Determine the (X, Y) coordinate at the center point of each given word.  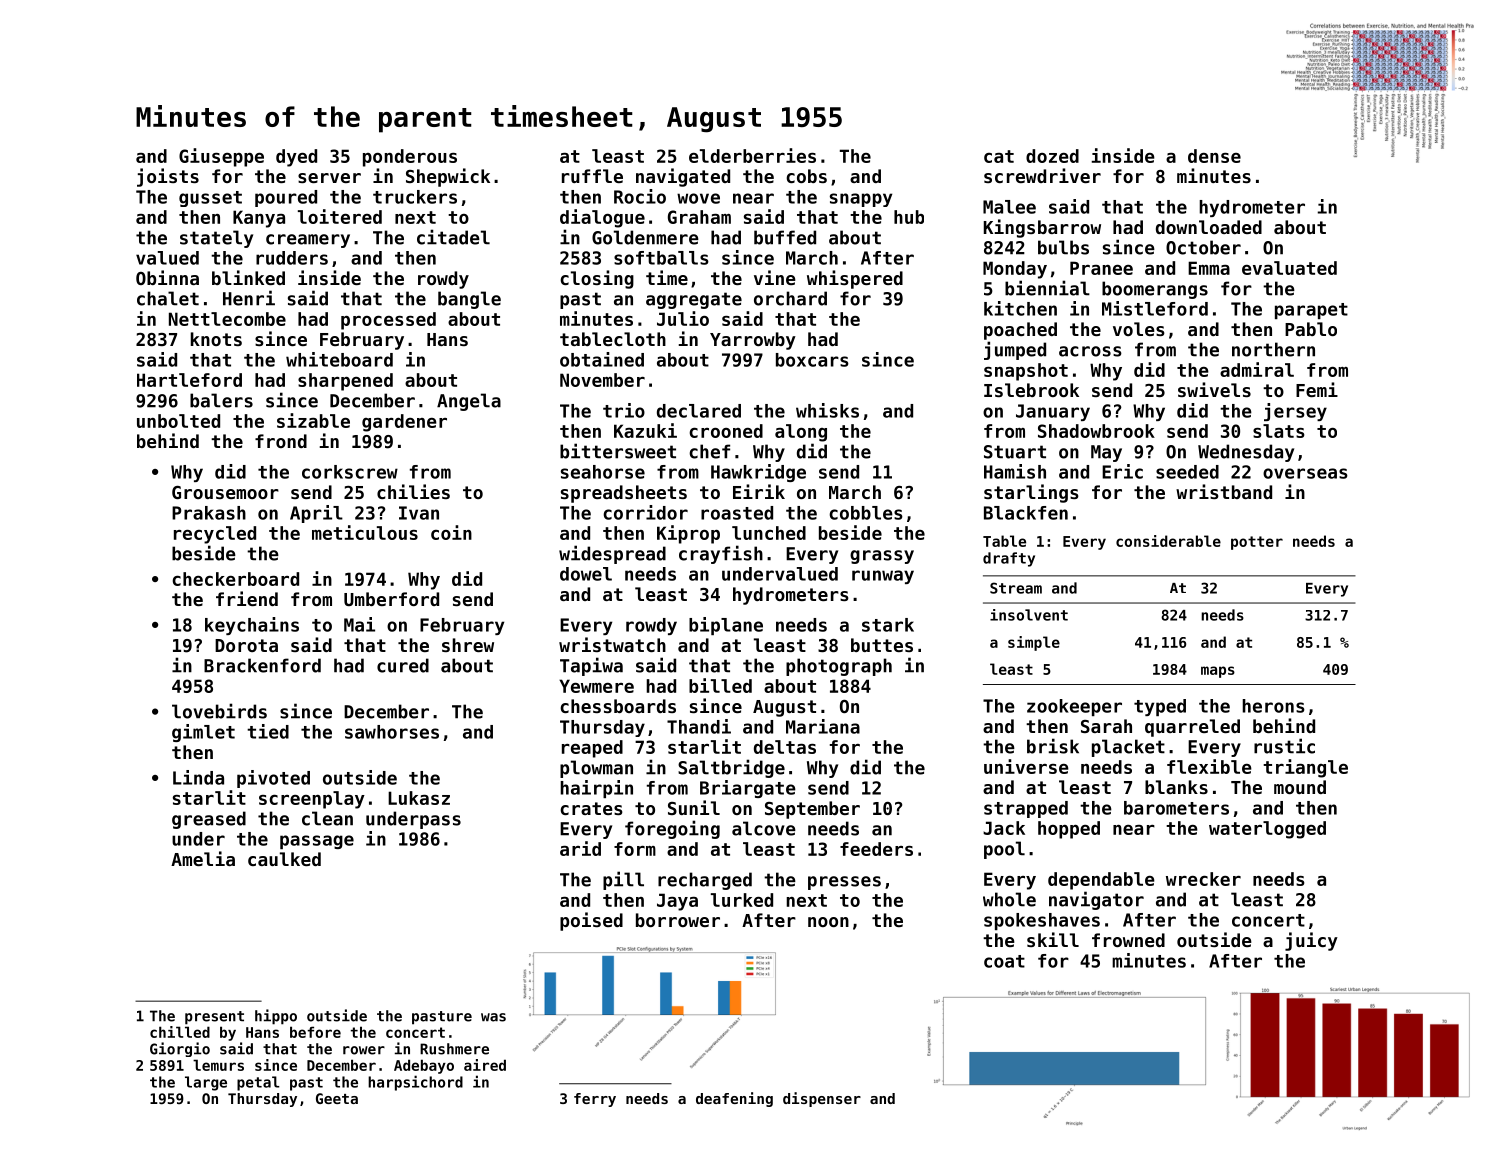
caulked (284, 859)
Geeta (337, 1098)
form (635, 849)
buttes (882, 645)
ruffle (592, 176)
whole (1009, 899)
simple (1034, 643)
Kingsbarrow (1042, 228)
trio (624, 410)
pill (623, 880)
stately (216, 239)
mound (1300, 787)
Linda (198, 777)
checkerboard (235, 579)
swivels (1214, 389)
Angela (469, 402)
